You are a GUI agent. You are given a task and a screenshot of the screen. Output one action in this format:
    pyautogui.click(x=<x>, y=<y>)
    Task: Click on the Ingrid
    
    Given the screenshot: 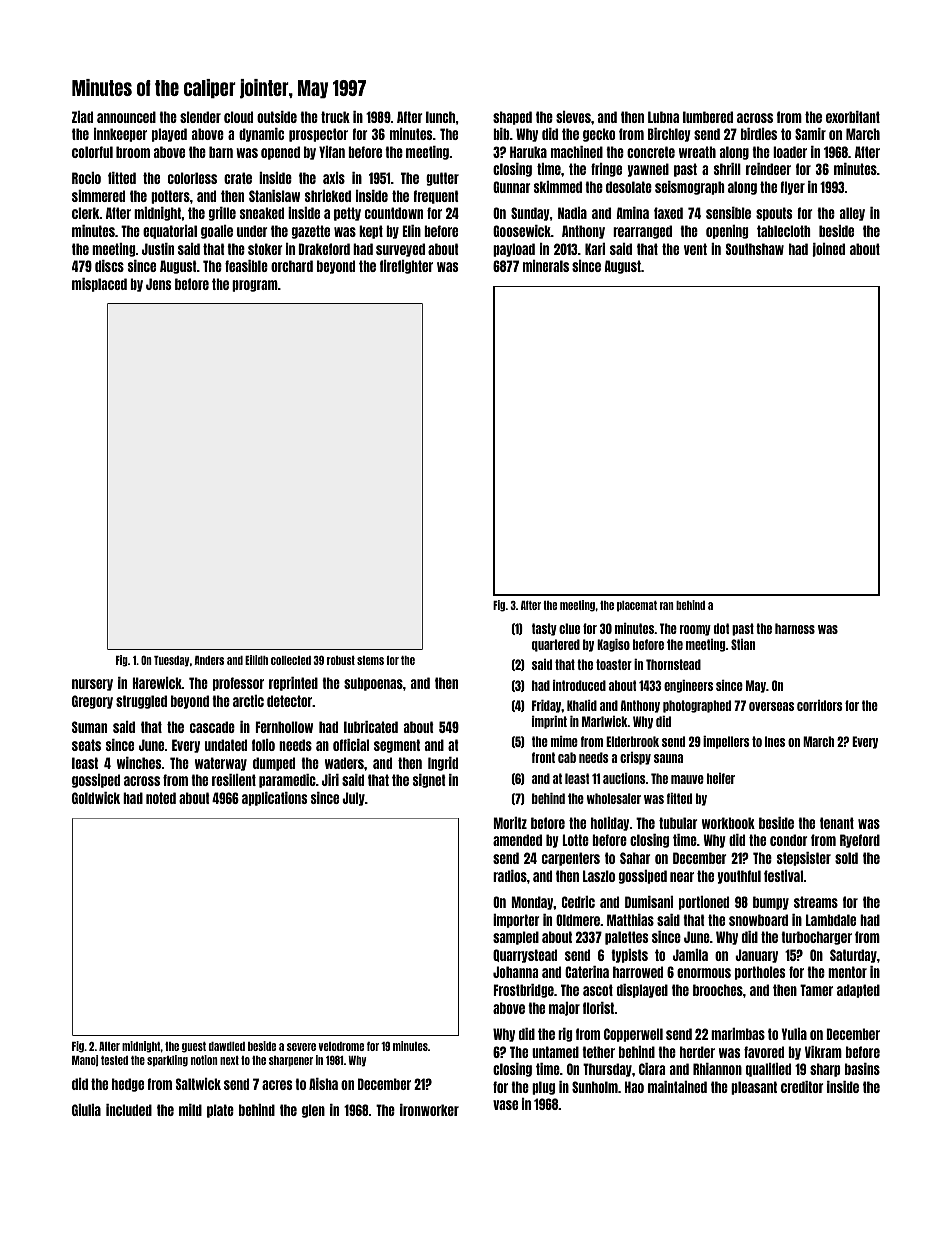 What is the action you would take?
    pyautogui.click(x=443, y=764)
